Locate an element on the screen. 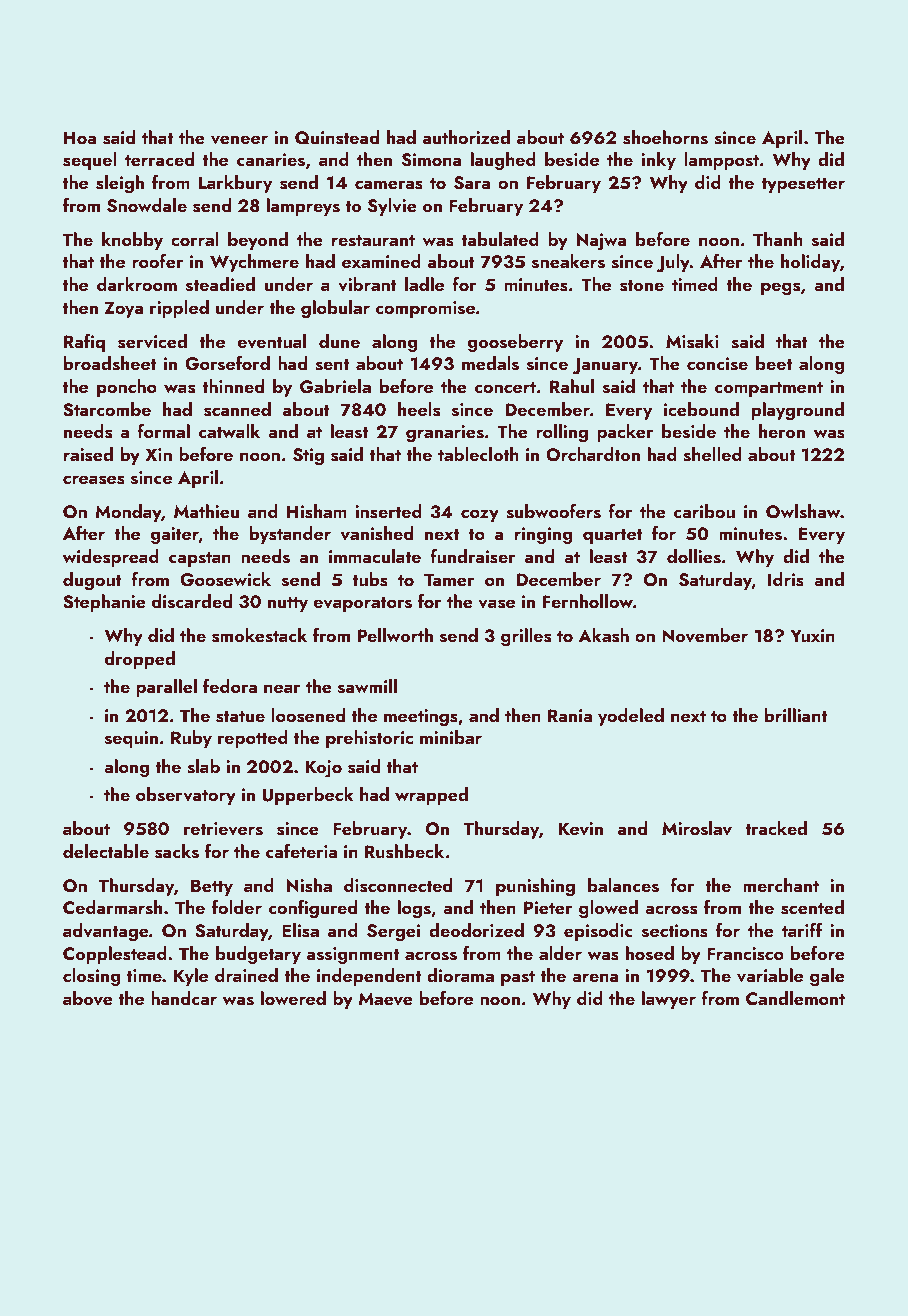  authorized is located at coordinates (466, 137).
